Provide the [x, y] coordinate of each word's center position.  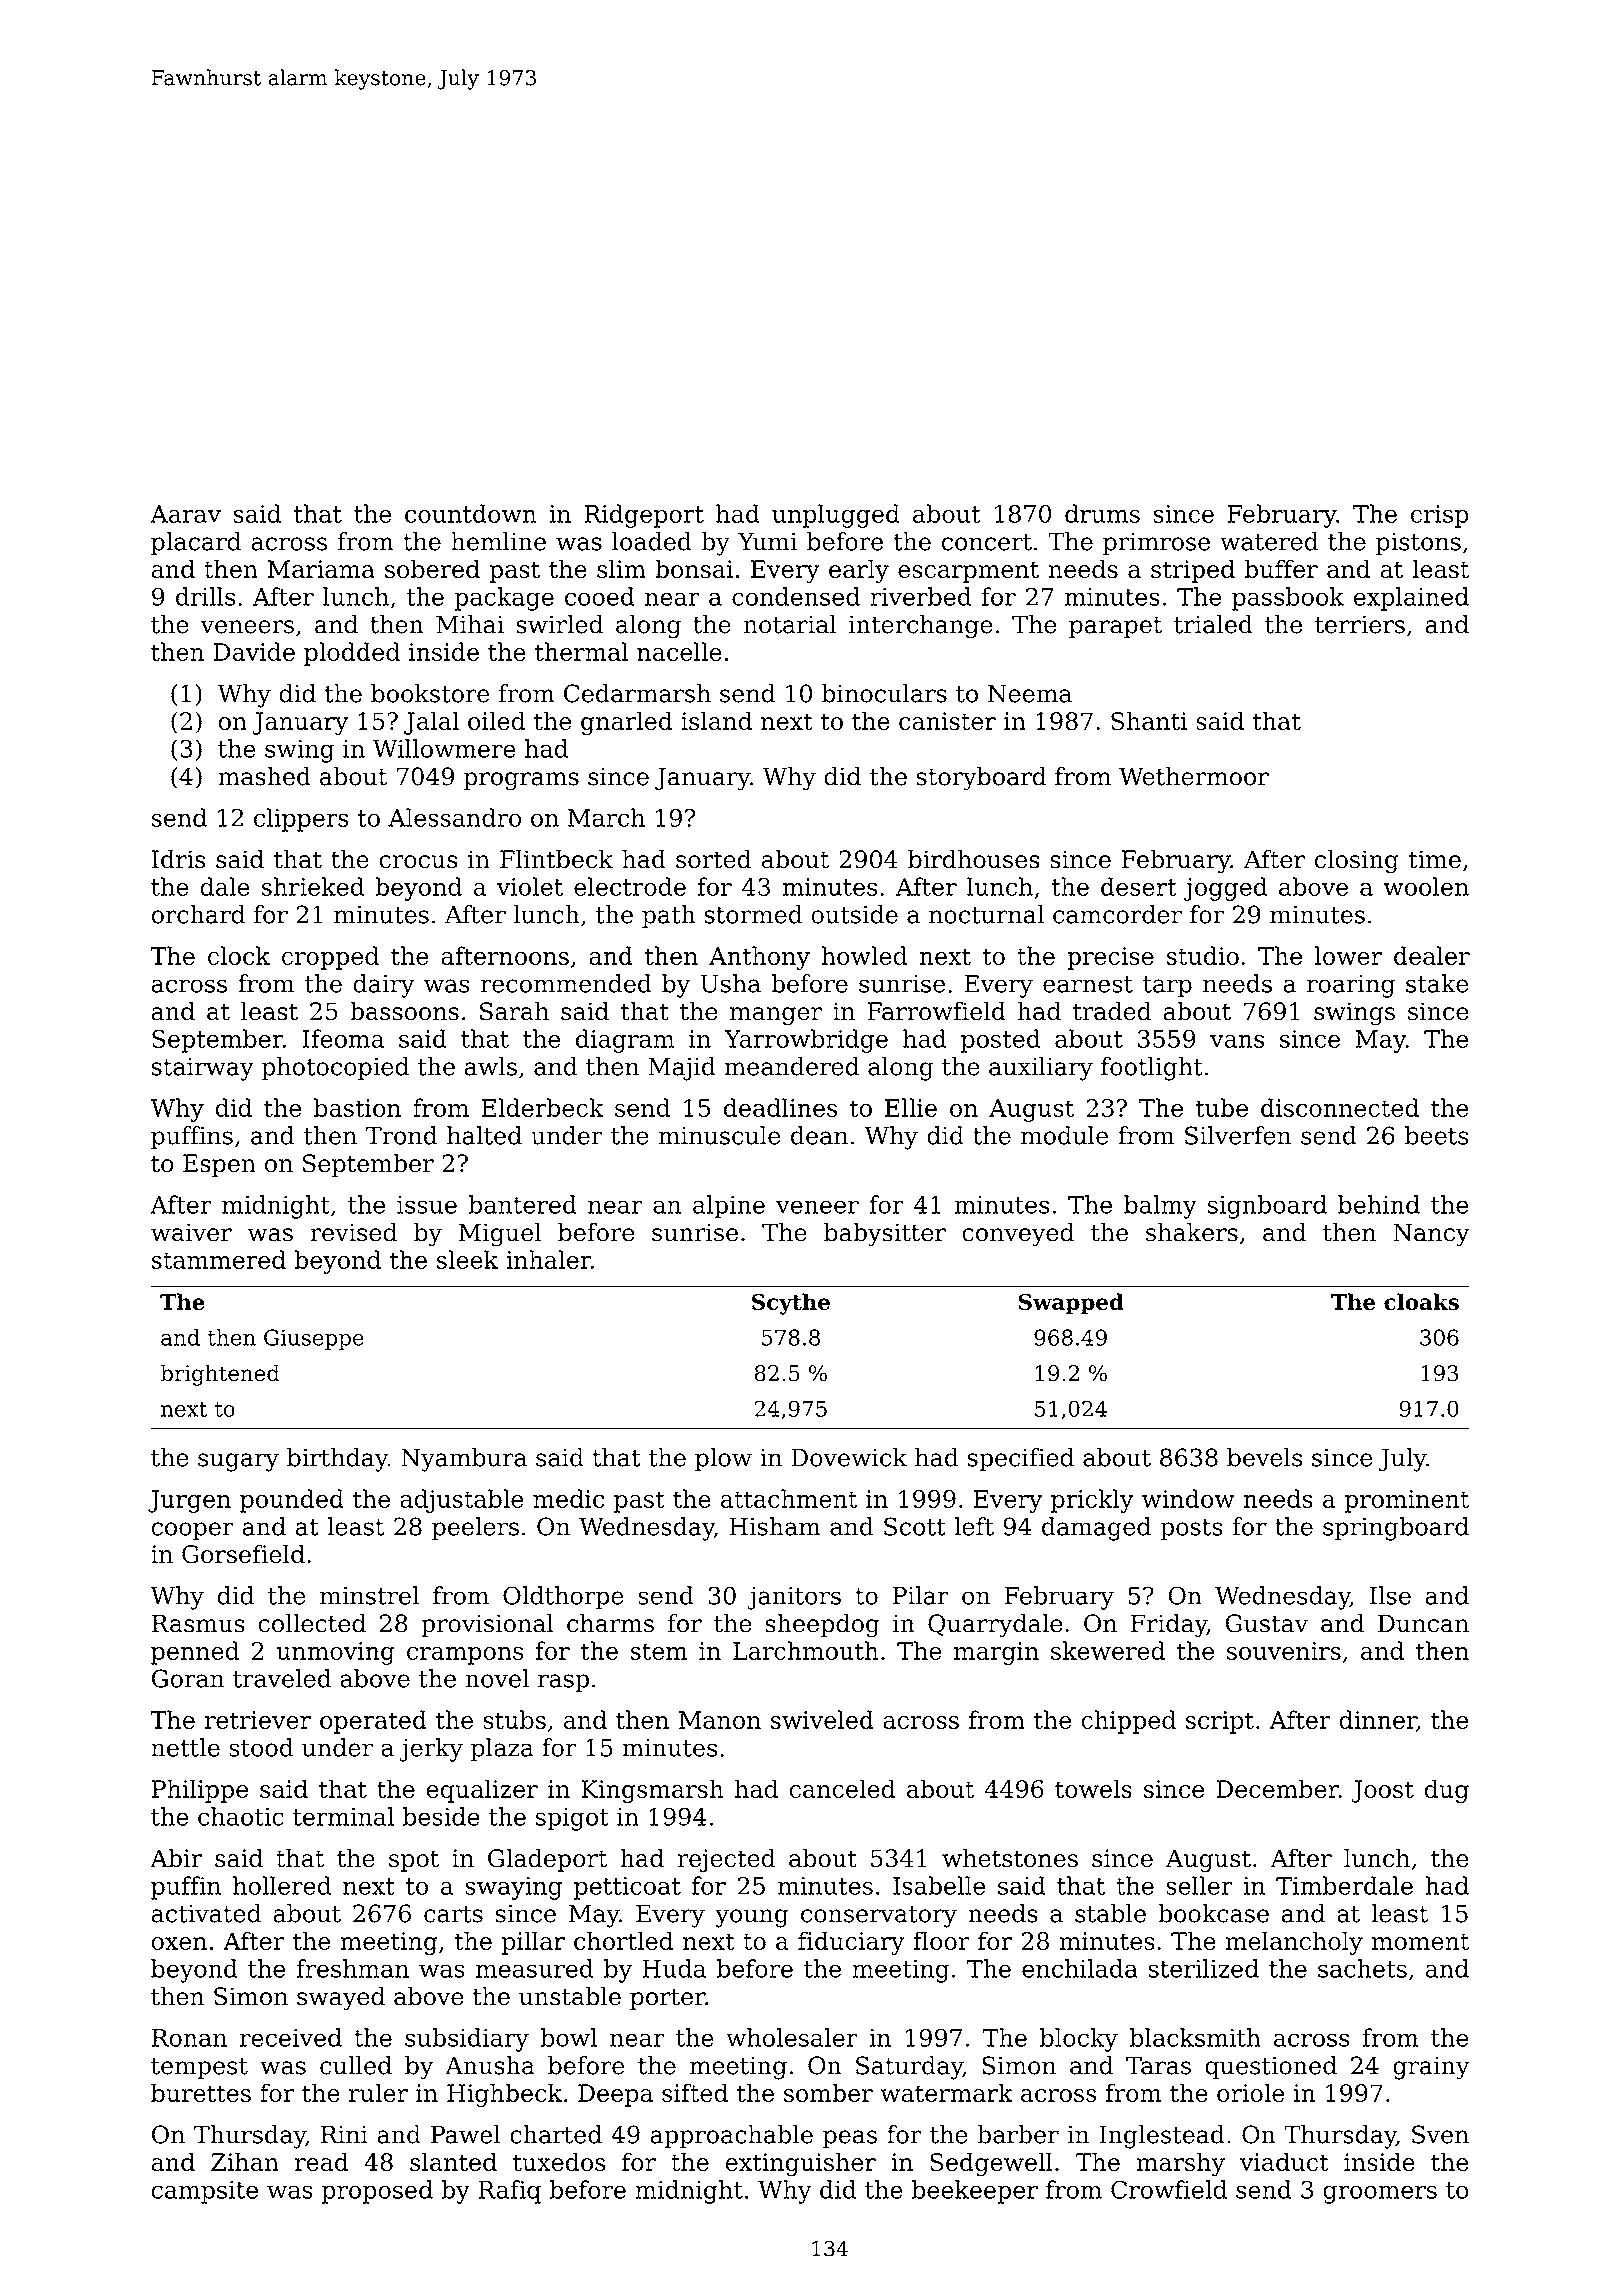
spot [414, 1861]
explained [1411, 599]
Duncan [1423, 1623]
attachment [789, 1498]
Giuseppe [314, 1339]
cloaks [1421, 1301]
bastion [357, 1107]
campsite [204, 2192]
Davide [254, 651]
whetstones [1010, 1858]
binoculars [884, 693]
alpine [729, 1207]
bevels [1264, 1457]
